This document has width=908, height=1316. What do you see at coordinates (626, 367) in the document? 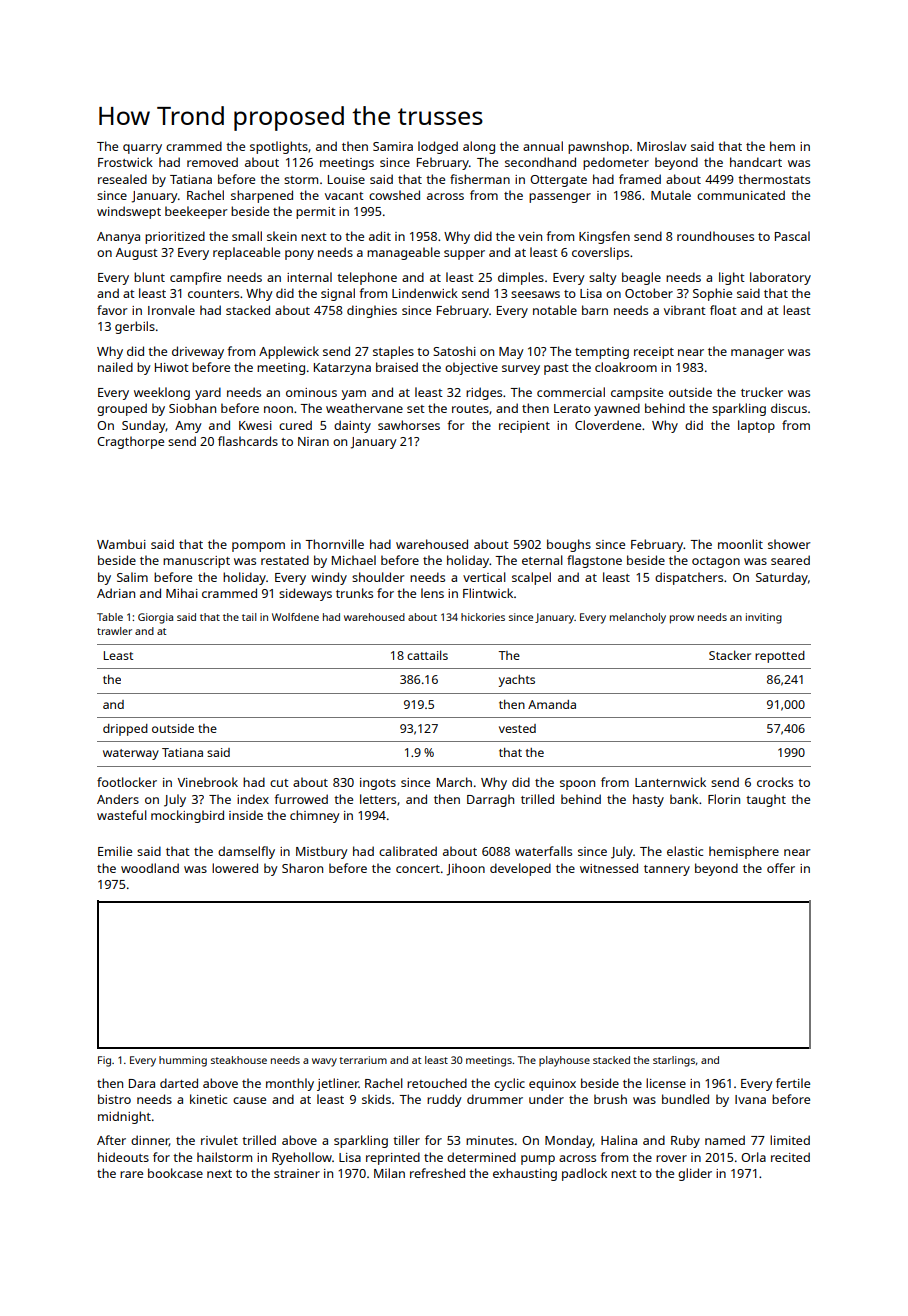
I see `cloakroom` at bounding box center [626, 367].
